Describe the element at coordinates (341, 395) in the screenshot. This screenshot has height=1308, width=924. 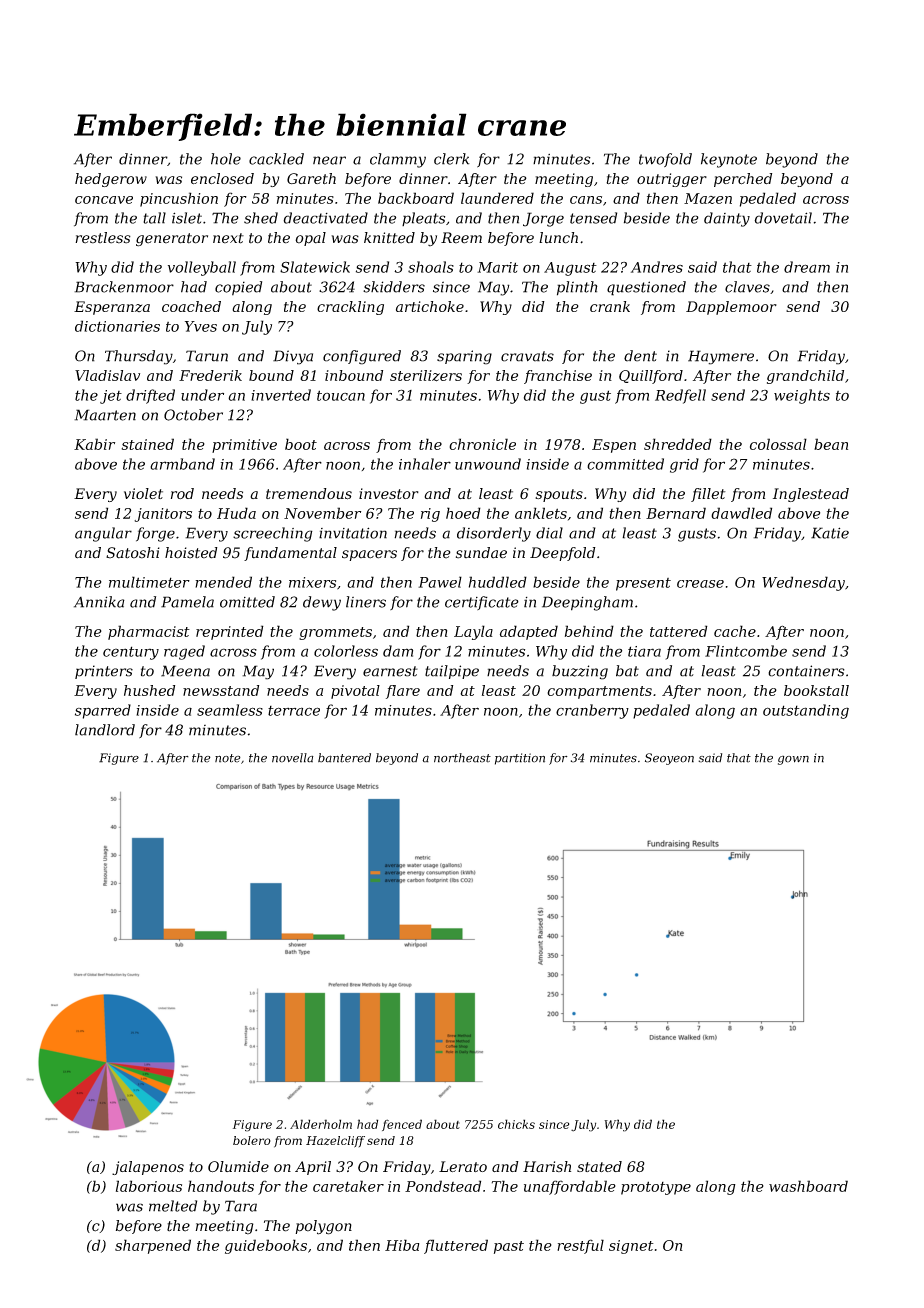
I see `toucan` at that location.
